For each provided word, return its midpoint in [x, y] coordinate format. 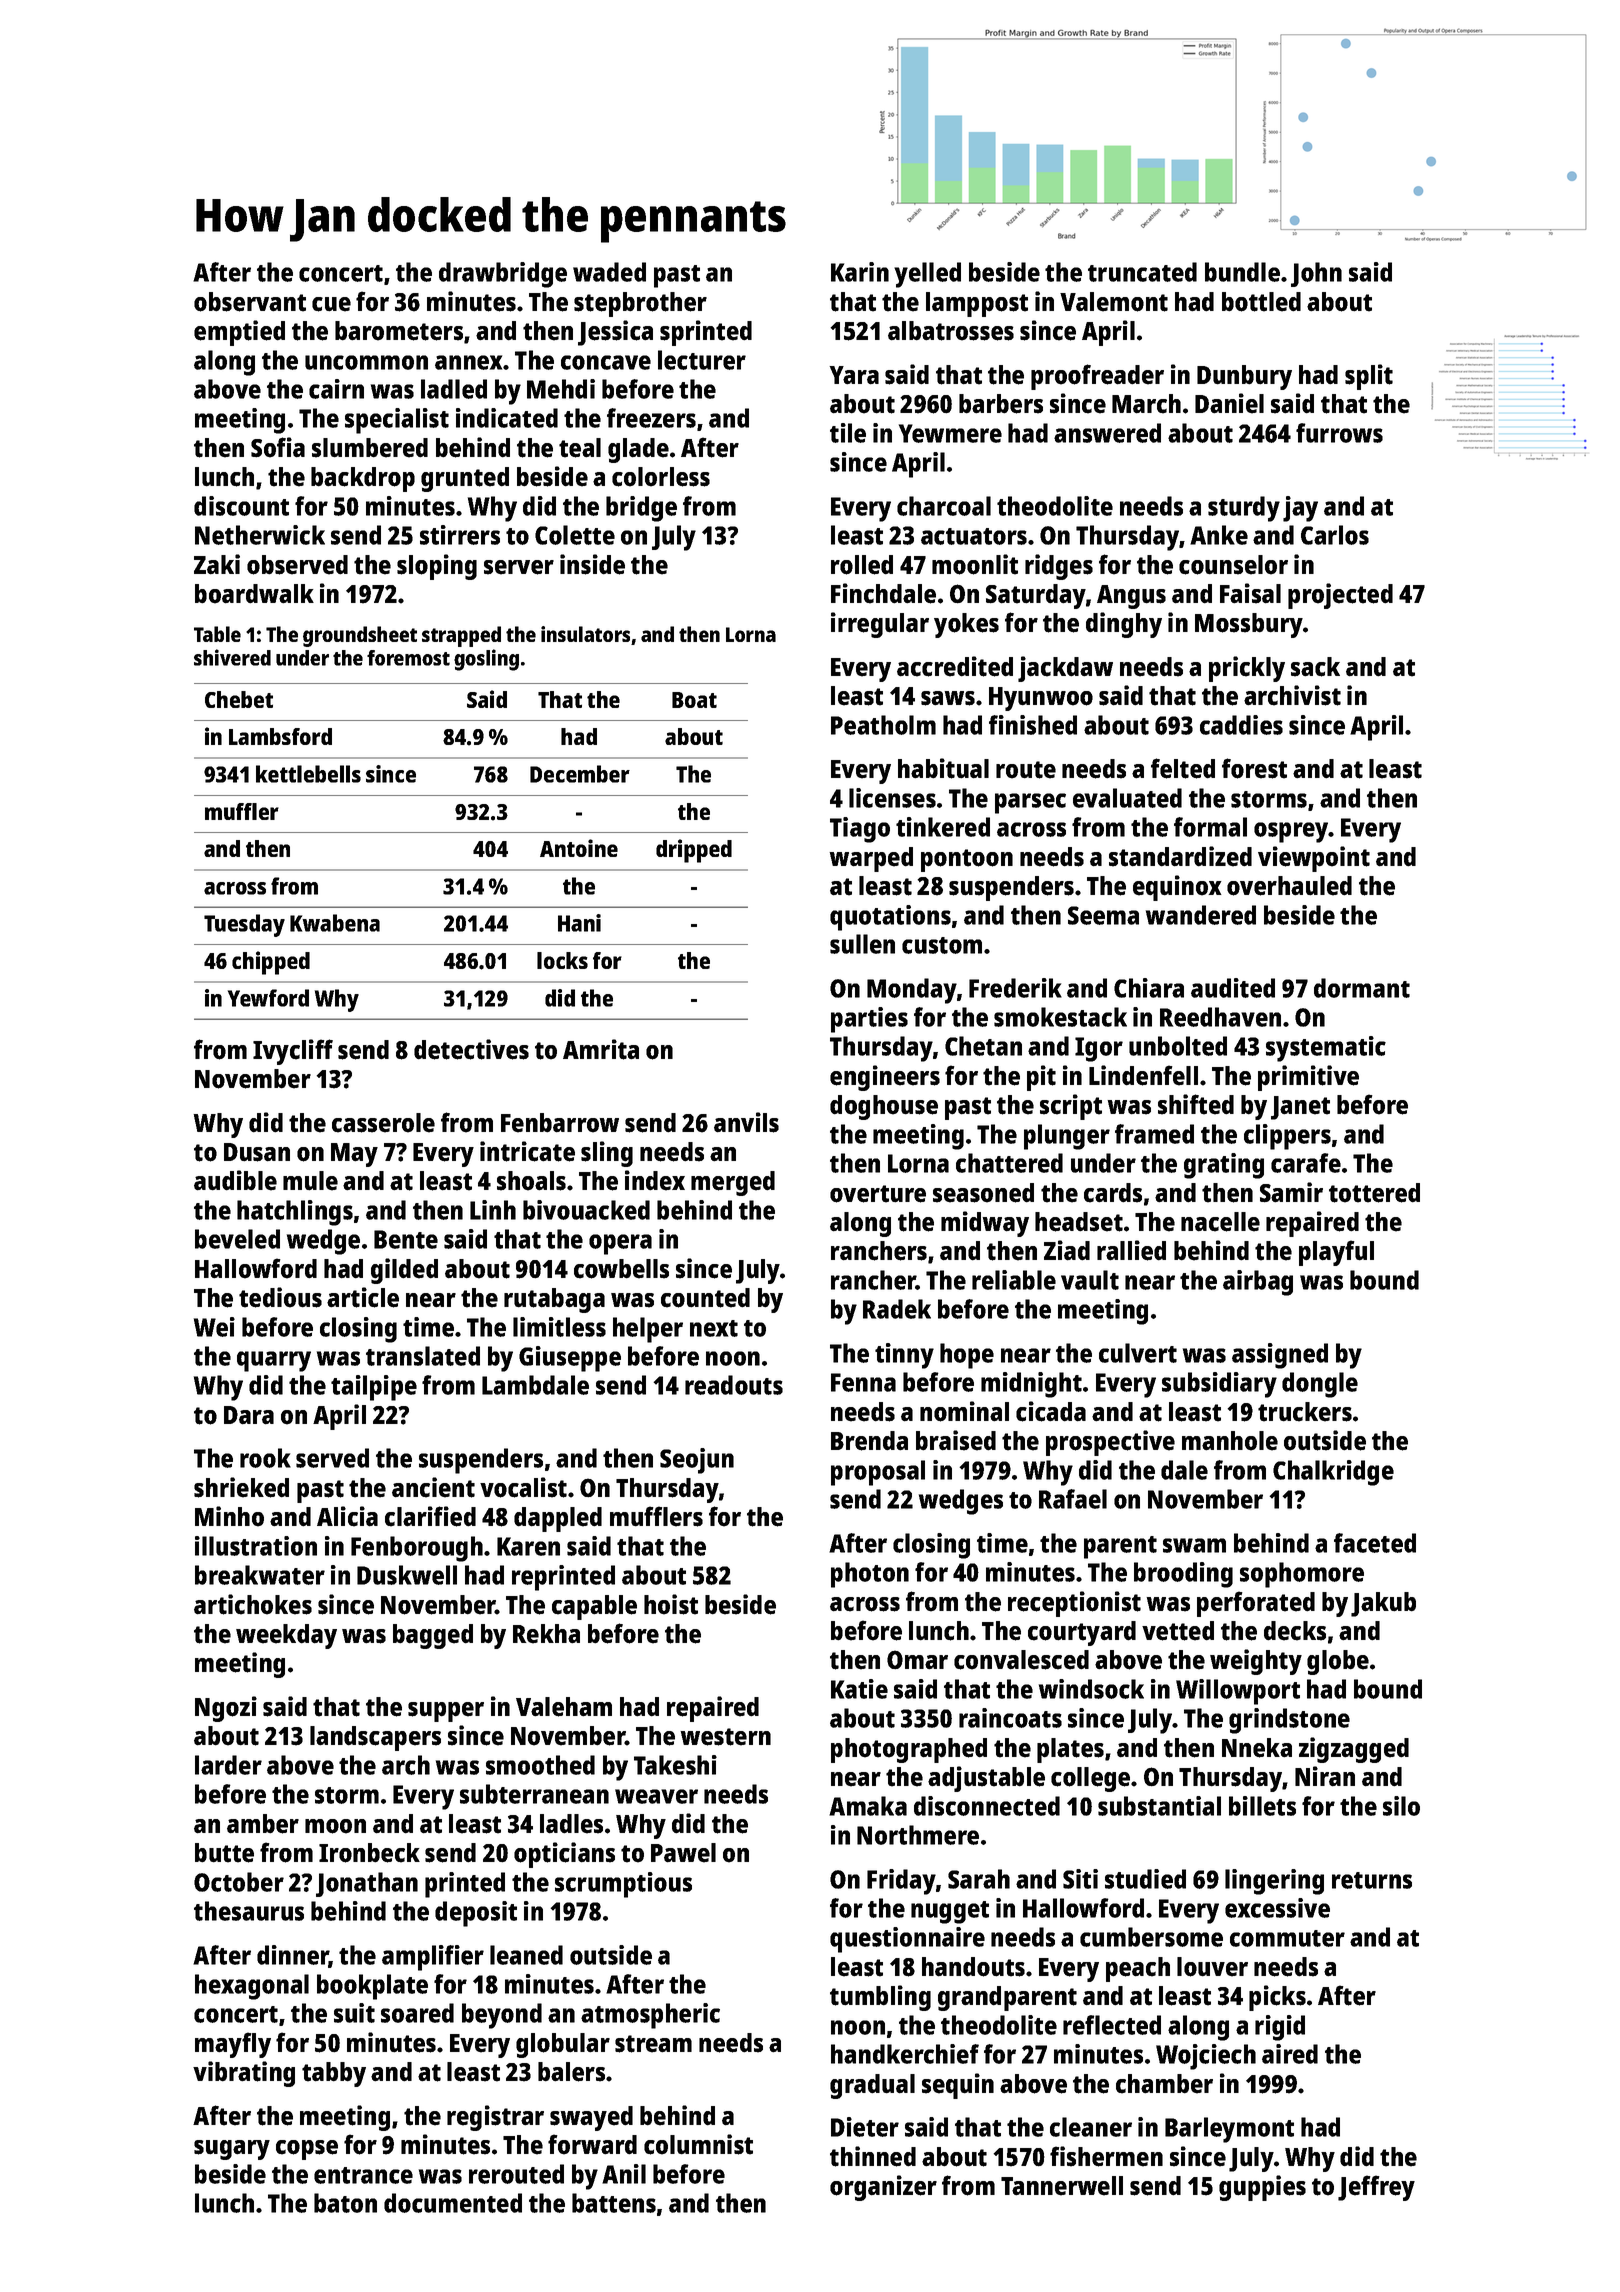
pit [1041, 1078]
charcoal [944, 506]
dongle [1320, 1385]
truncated [1142, 272]
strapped [461, 636]
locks [562, 960]
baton [345, 2203]
